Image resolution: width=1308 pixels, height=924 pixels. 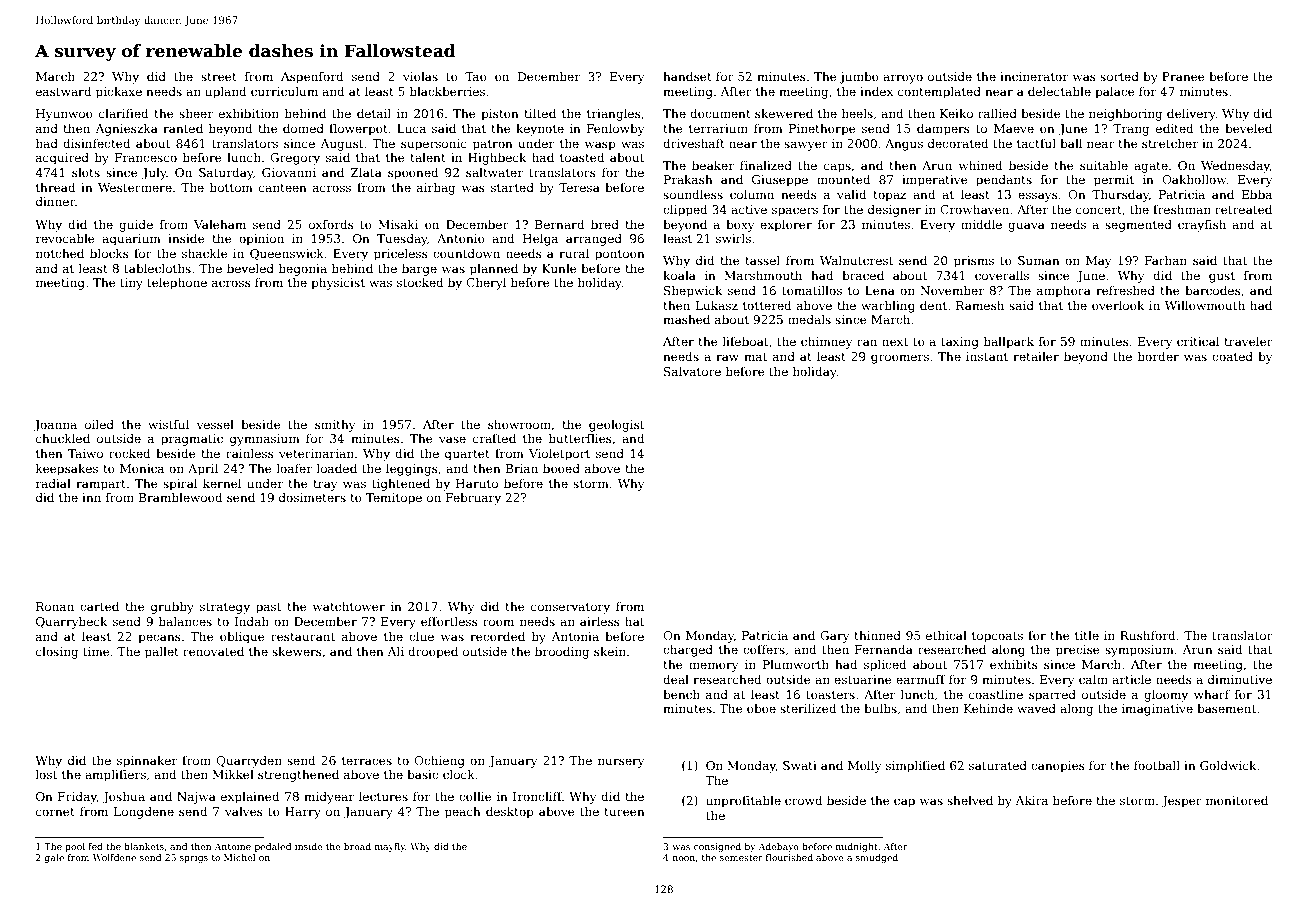 What do you see at coordinates (1119, 76) in the screenshot?
I see `sorted` at bounding box center [1119, 76].
